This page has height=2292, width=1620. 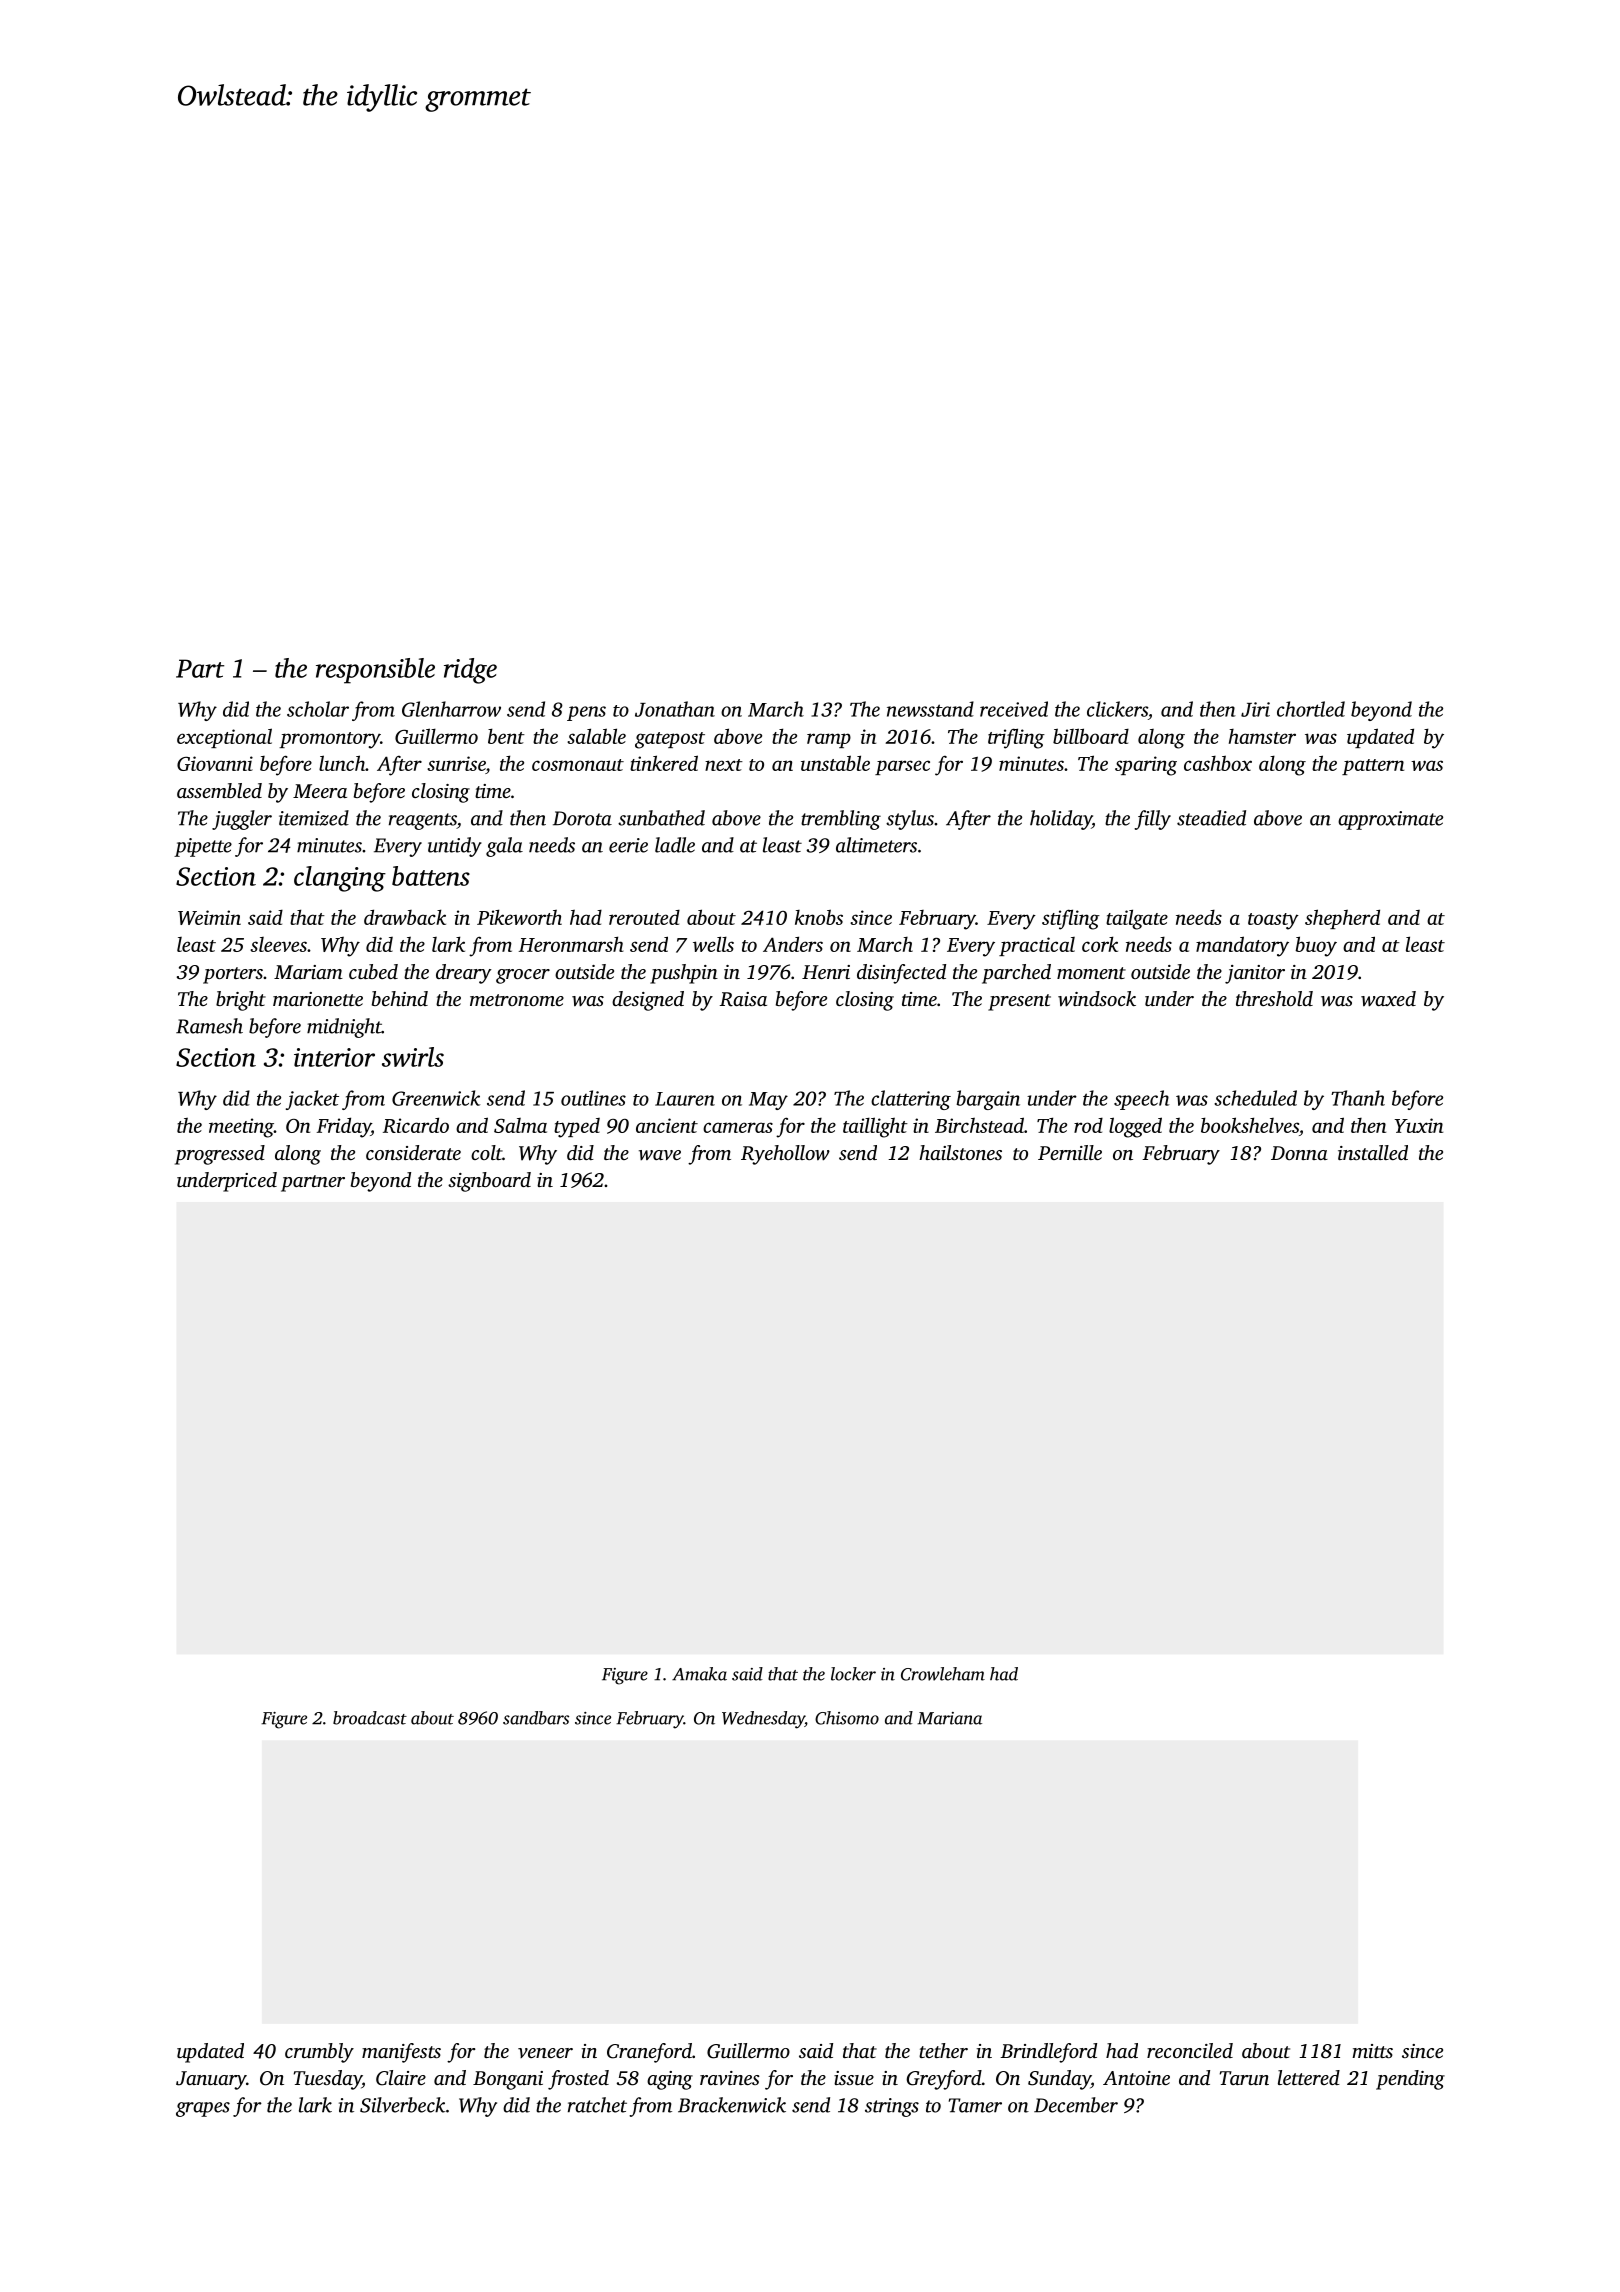 I want to click on disinfected, so click(x=901, y=974).
